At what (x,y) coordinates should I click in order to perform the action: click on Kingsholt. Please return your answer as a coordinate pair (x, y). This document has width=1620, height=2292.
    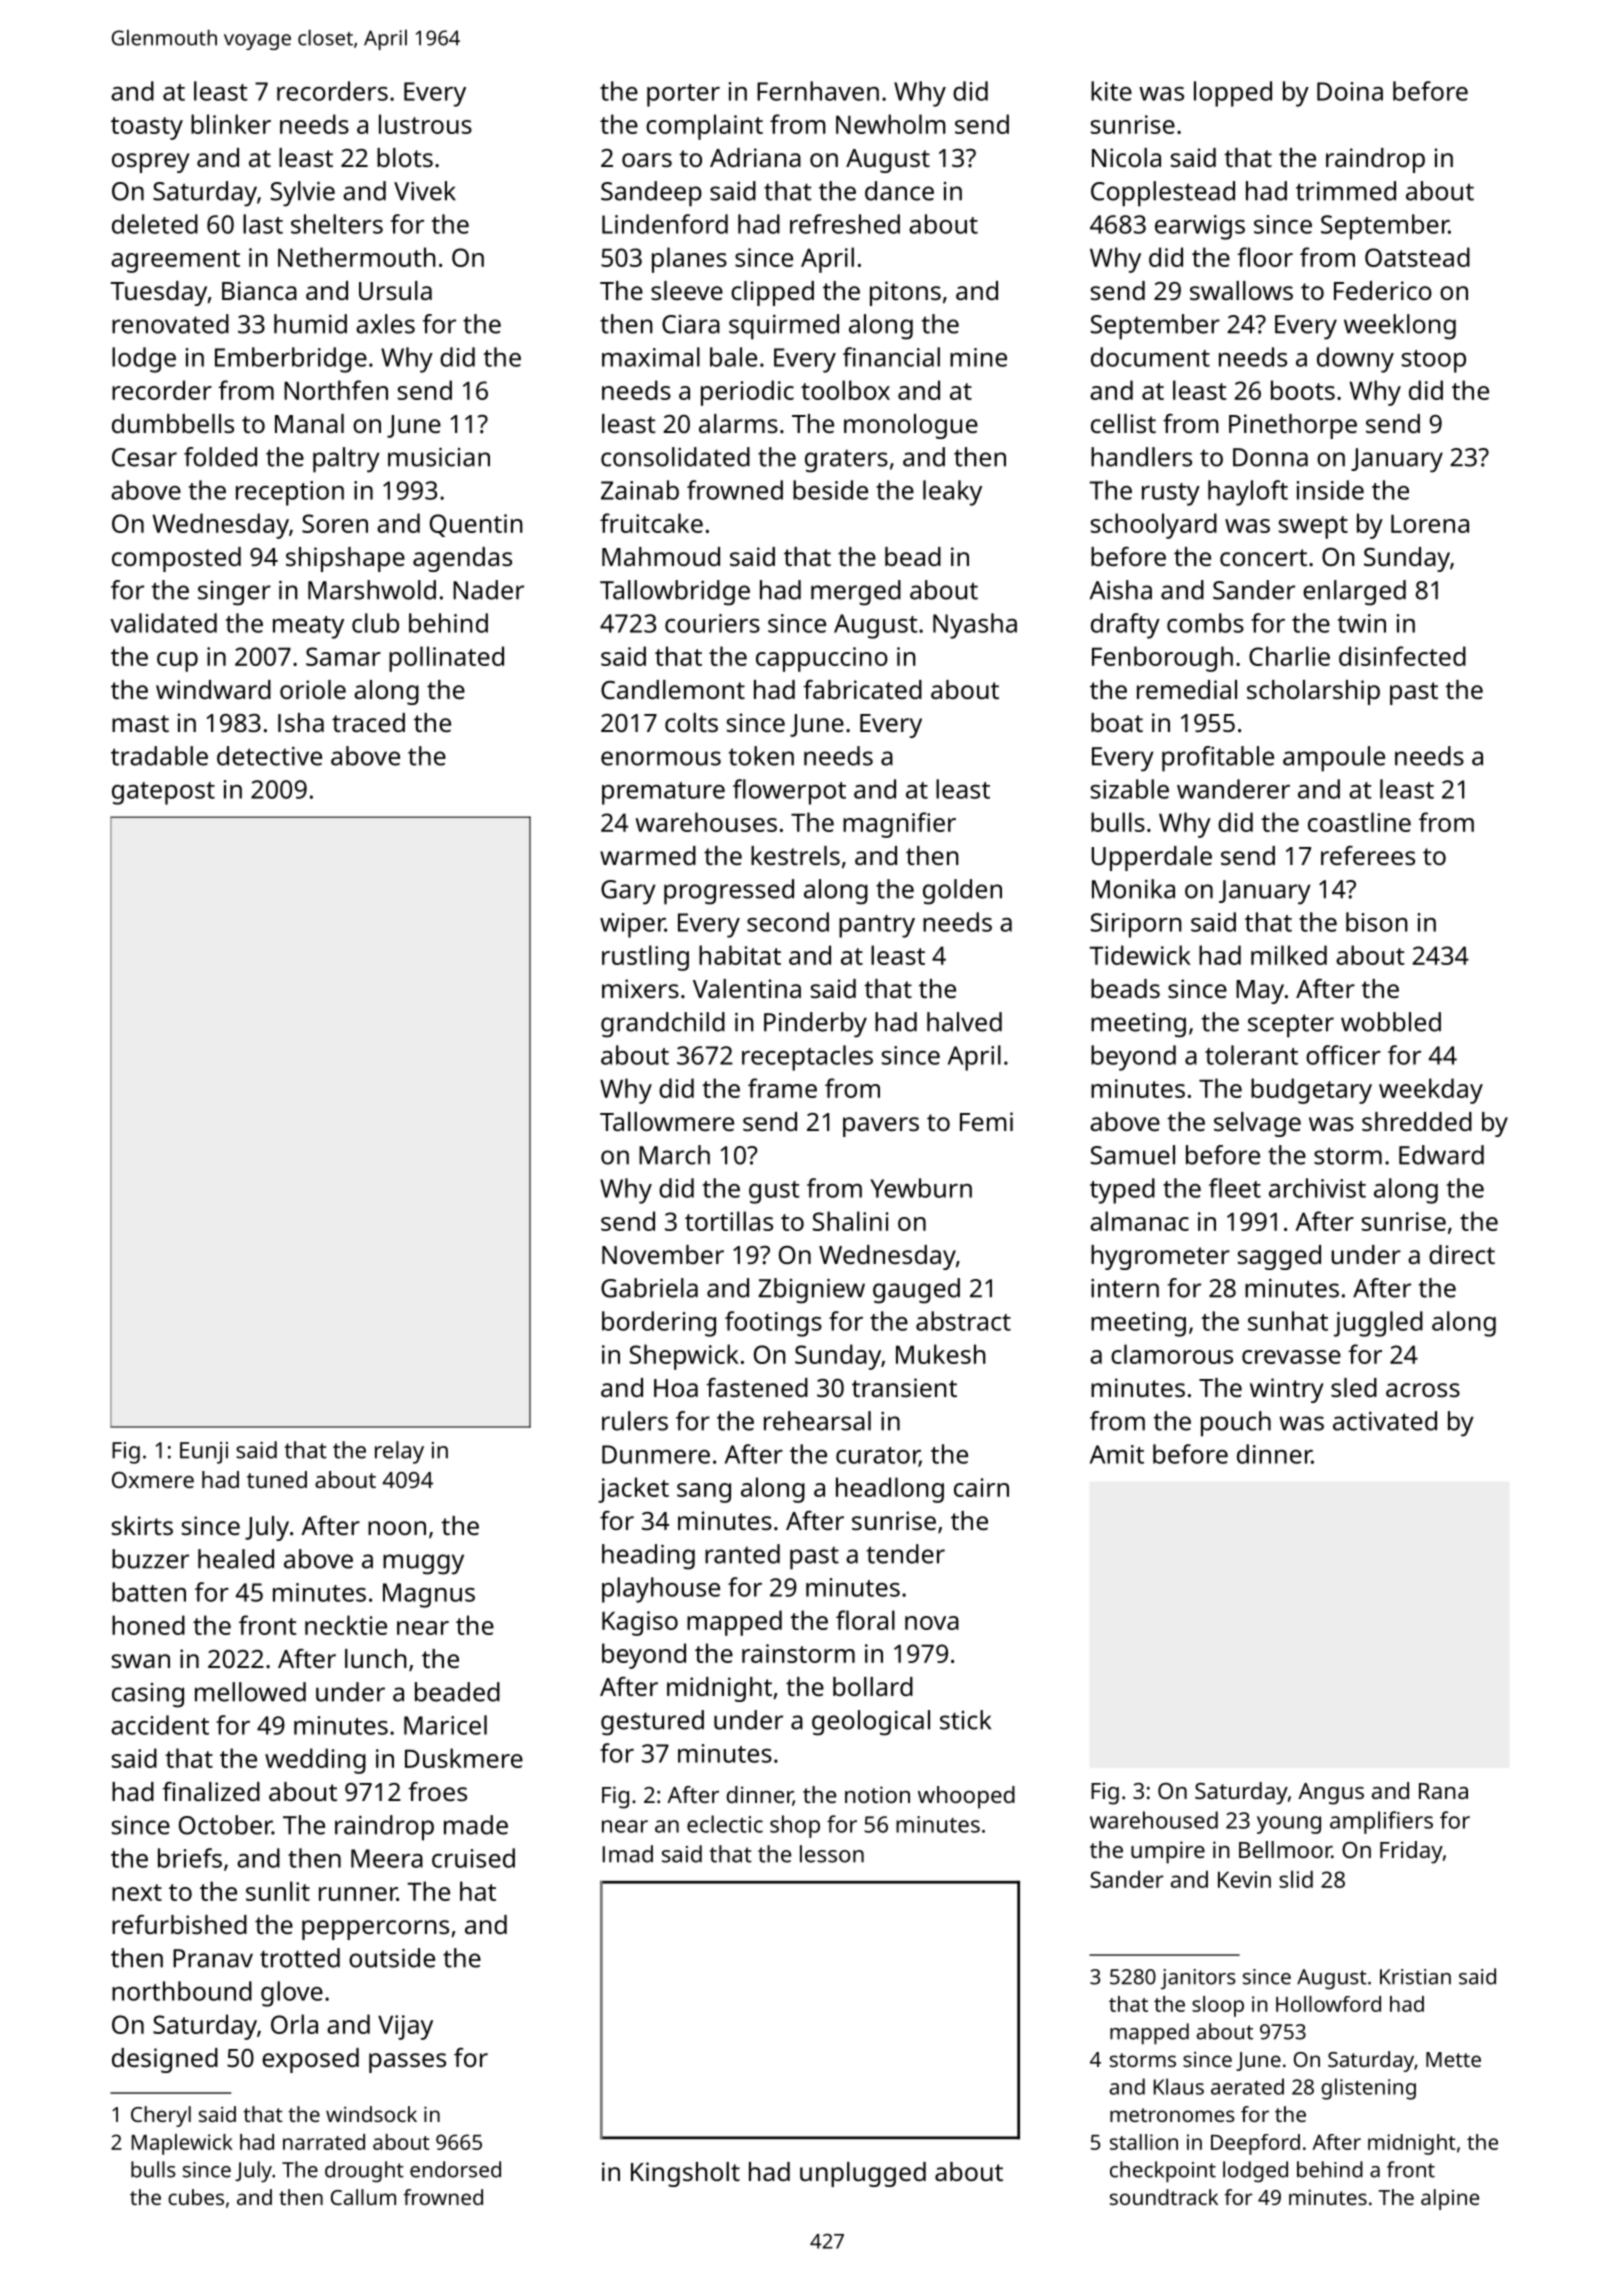
    Looking at the image, I should click on (685, 2174).
